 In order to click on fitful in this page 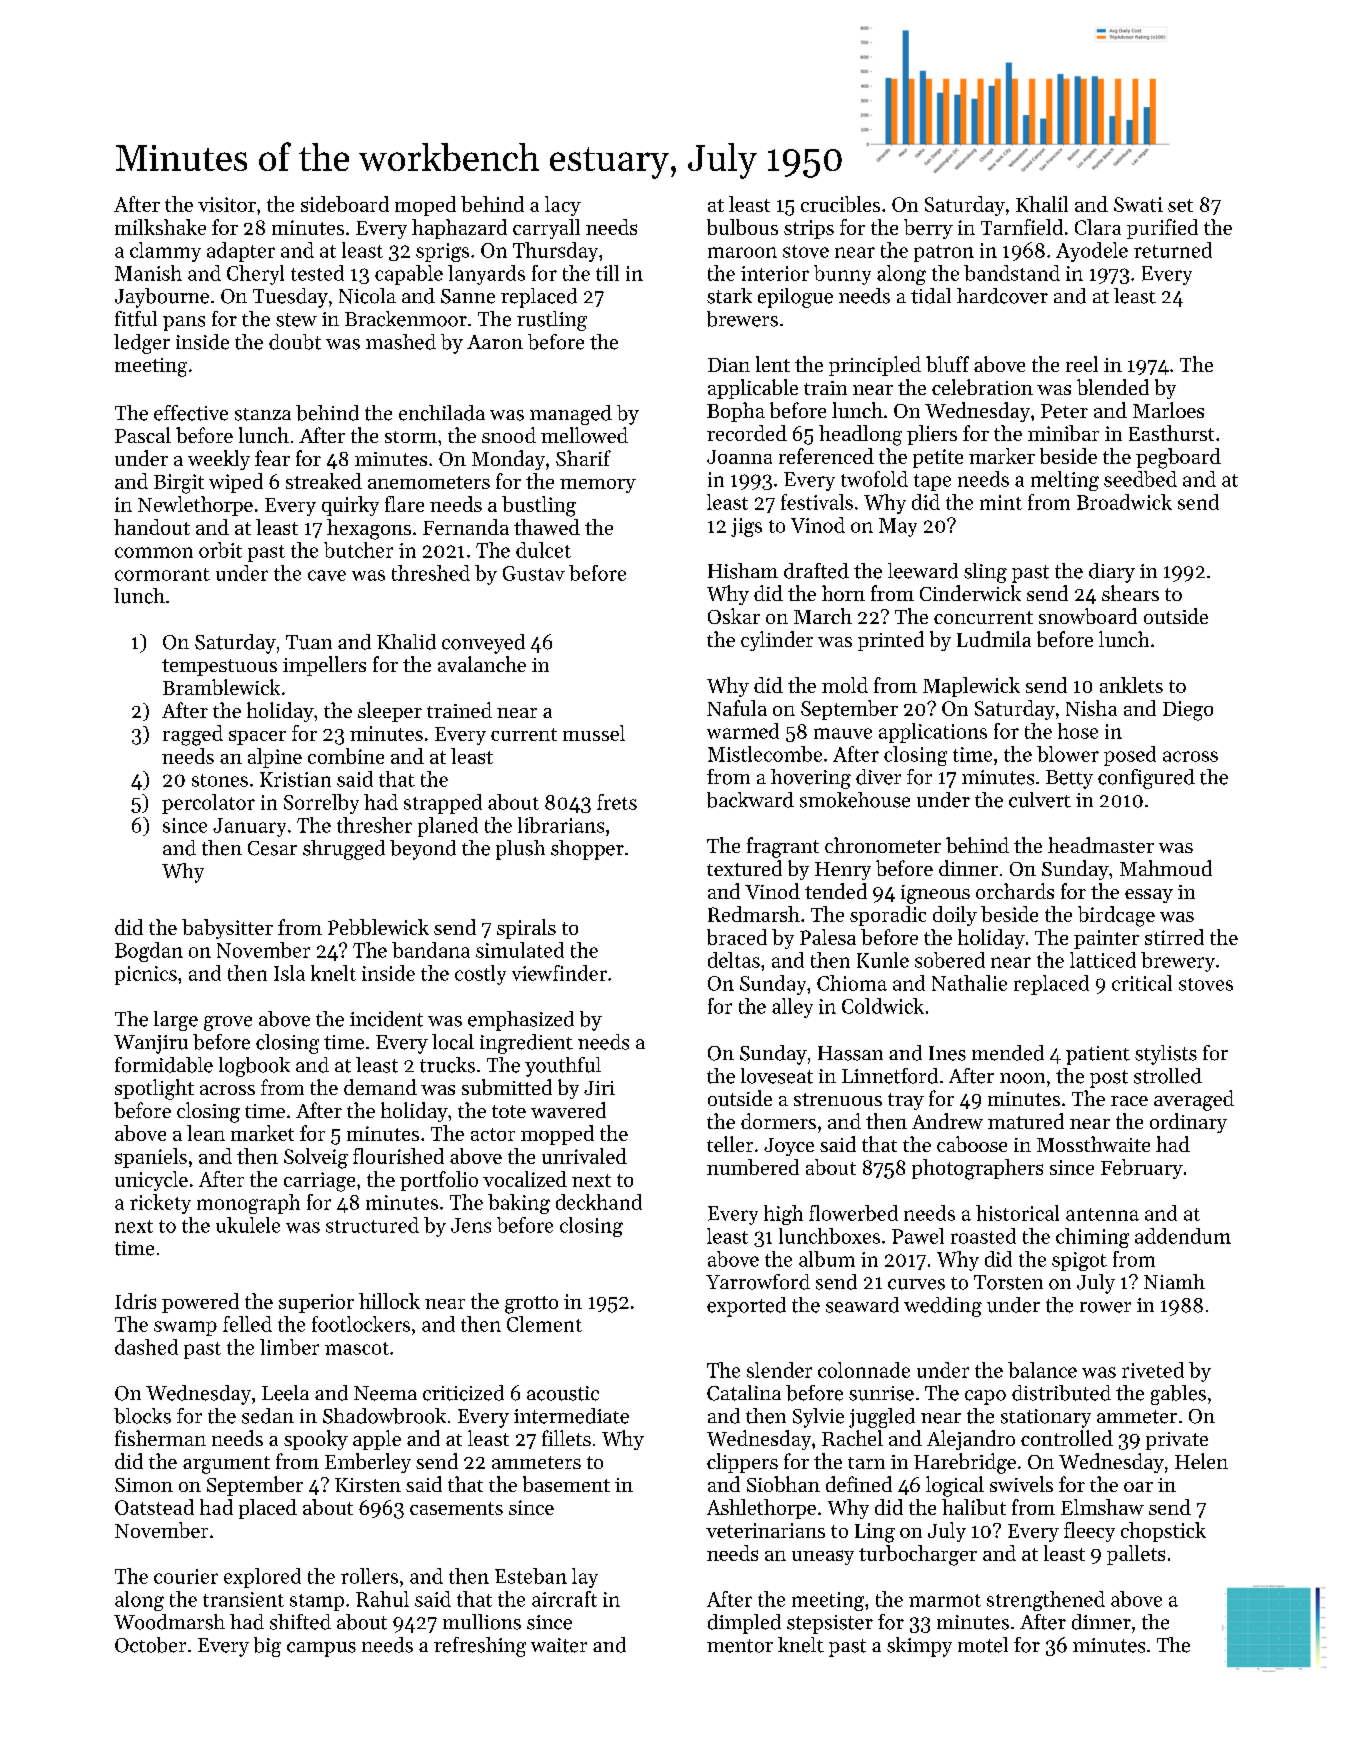, I will do `click(136, 319)`.
